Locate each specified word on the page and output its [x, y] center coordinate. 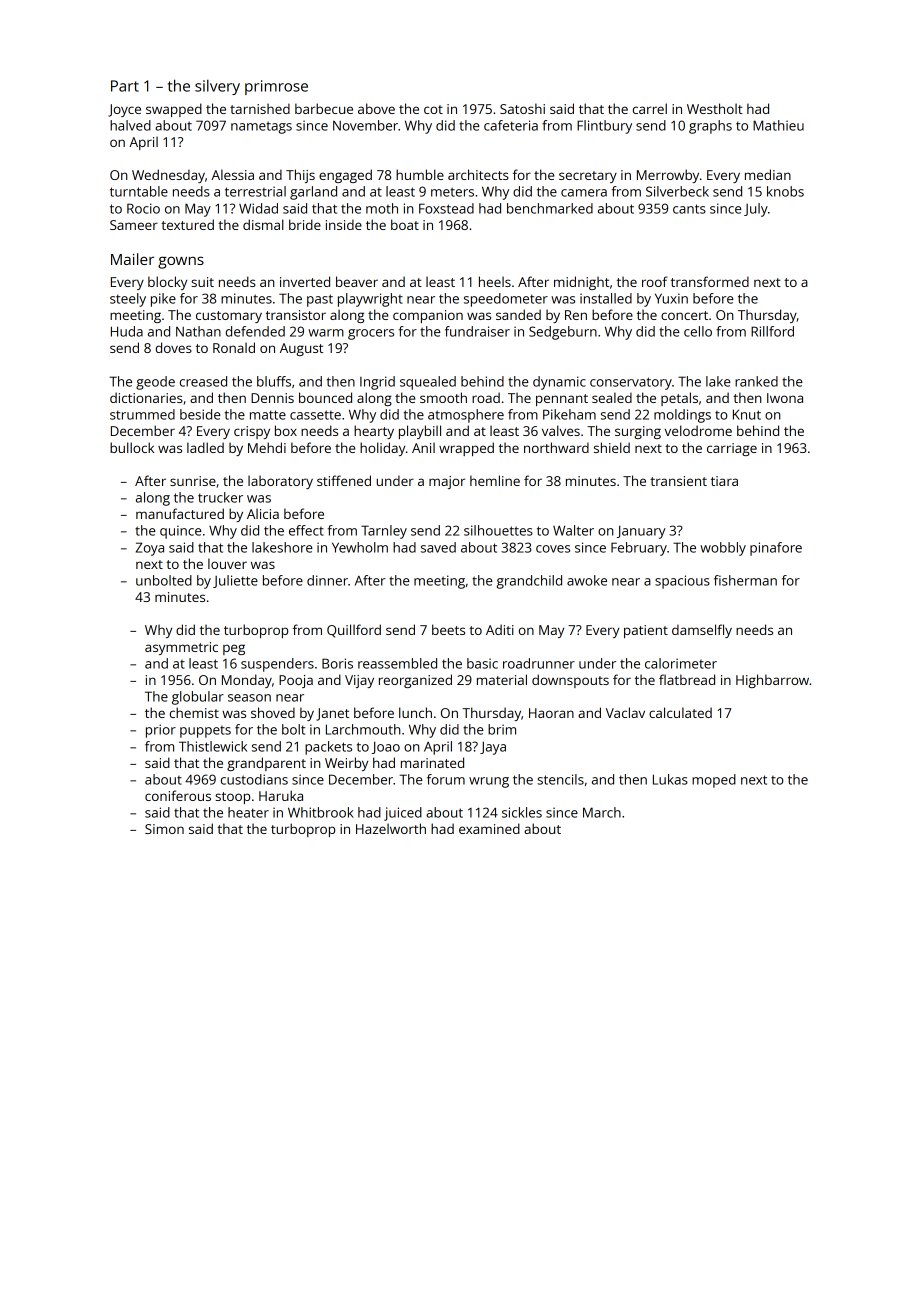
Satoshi [522, 108]
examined [489, 828]
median [768, 174]
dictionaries [146, 397]
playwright [370, 300]
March [602, 812]
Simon [164, 829]
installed [606, 298]
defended [255, 331]
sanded [518, 314]
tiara [724, 481]
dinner [327, 580]
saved [438, 547]
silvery [217, 87]
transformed [710, 281]
